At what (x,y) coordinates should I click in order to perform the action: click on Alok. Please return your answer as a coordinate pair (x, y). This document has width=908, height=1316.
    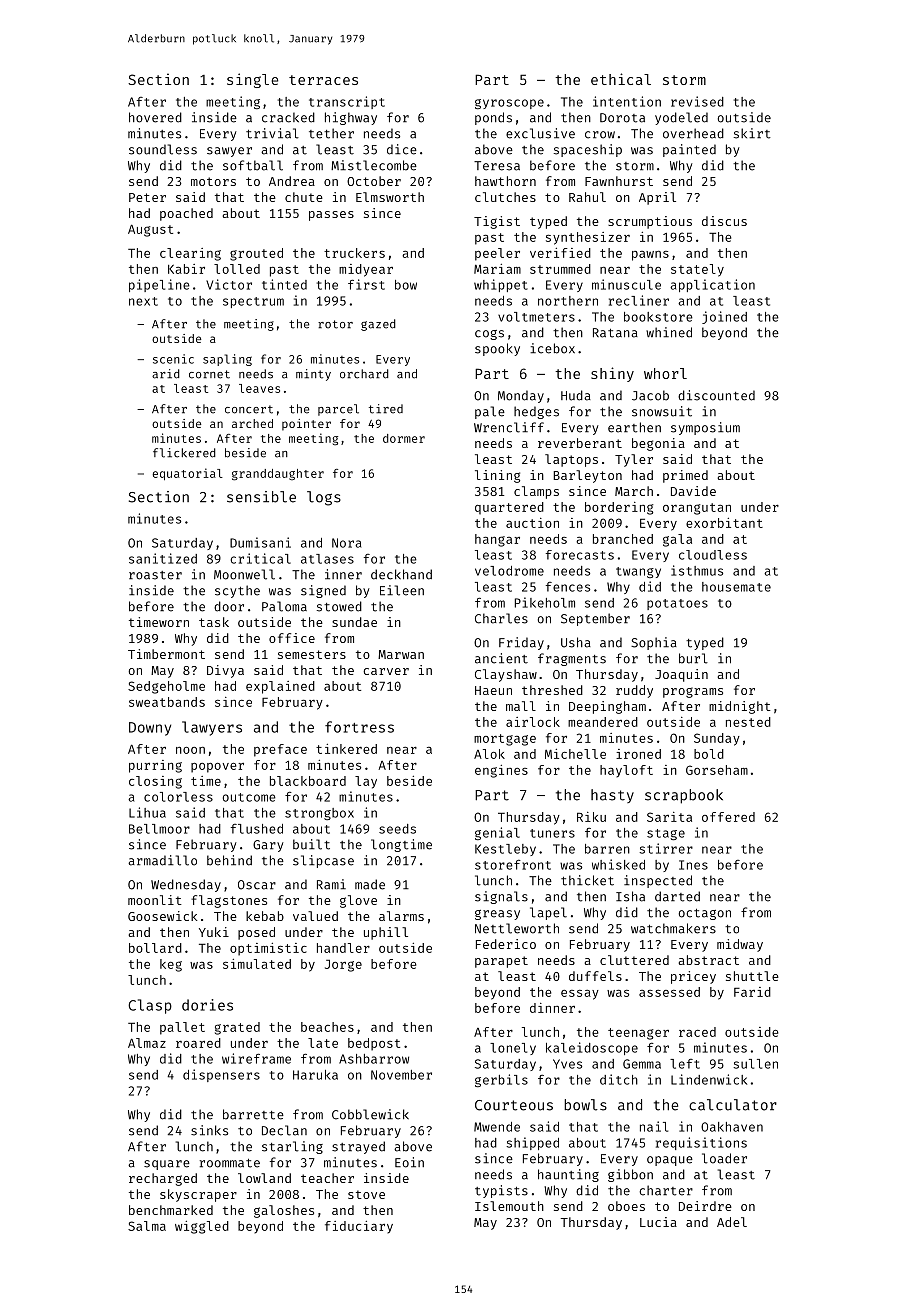
    Looking at the image, I should click on (489, 754).
